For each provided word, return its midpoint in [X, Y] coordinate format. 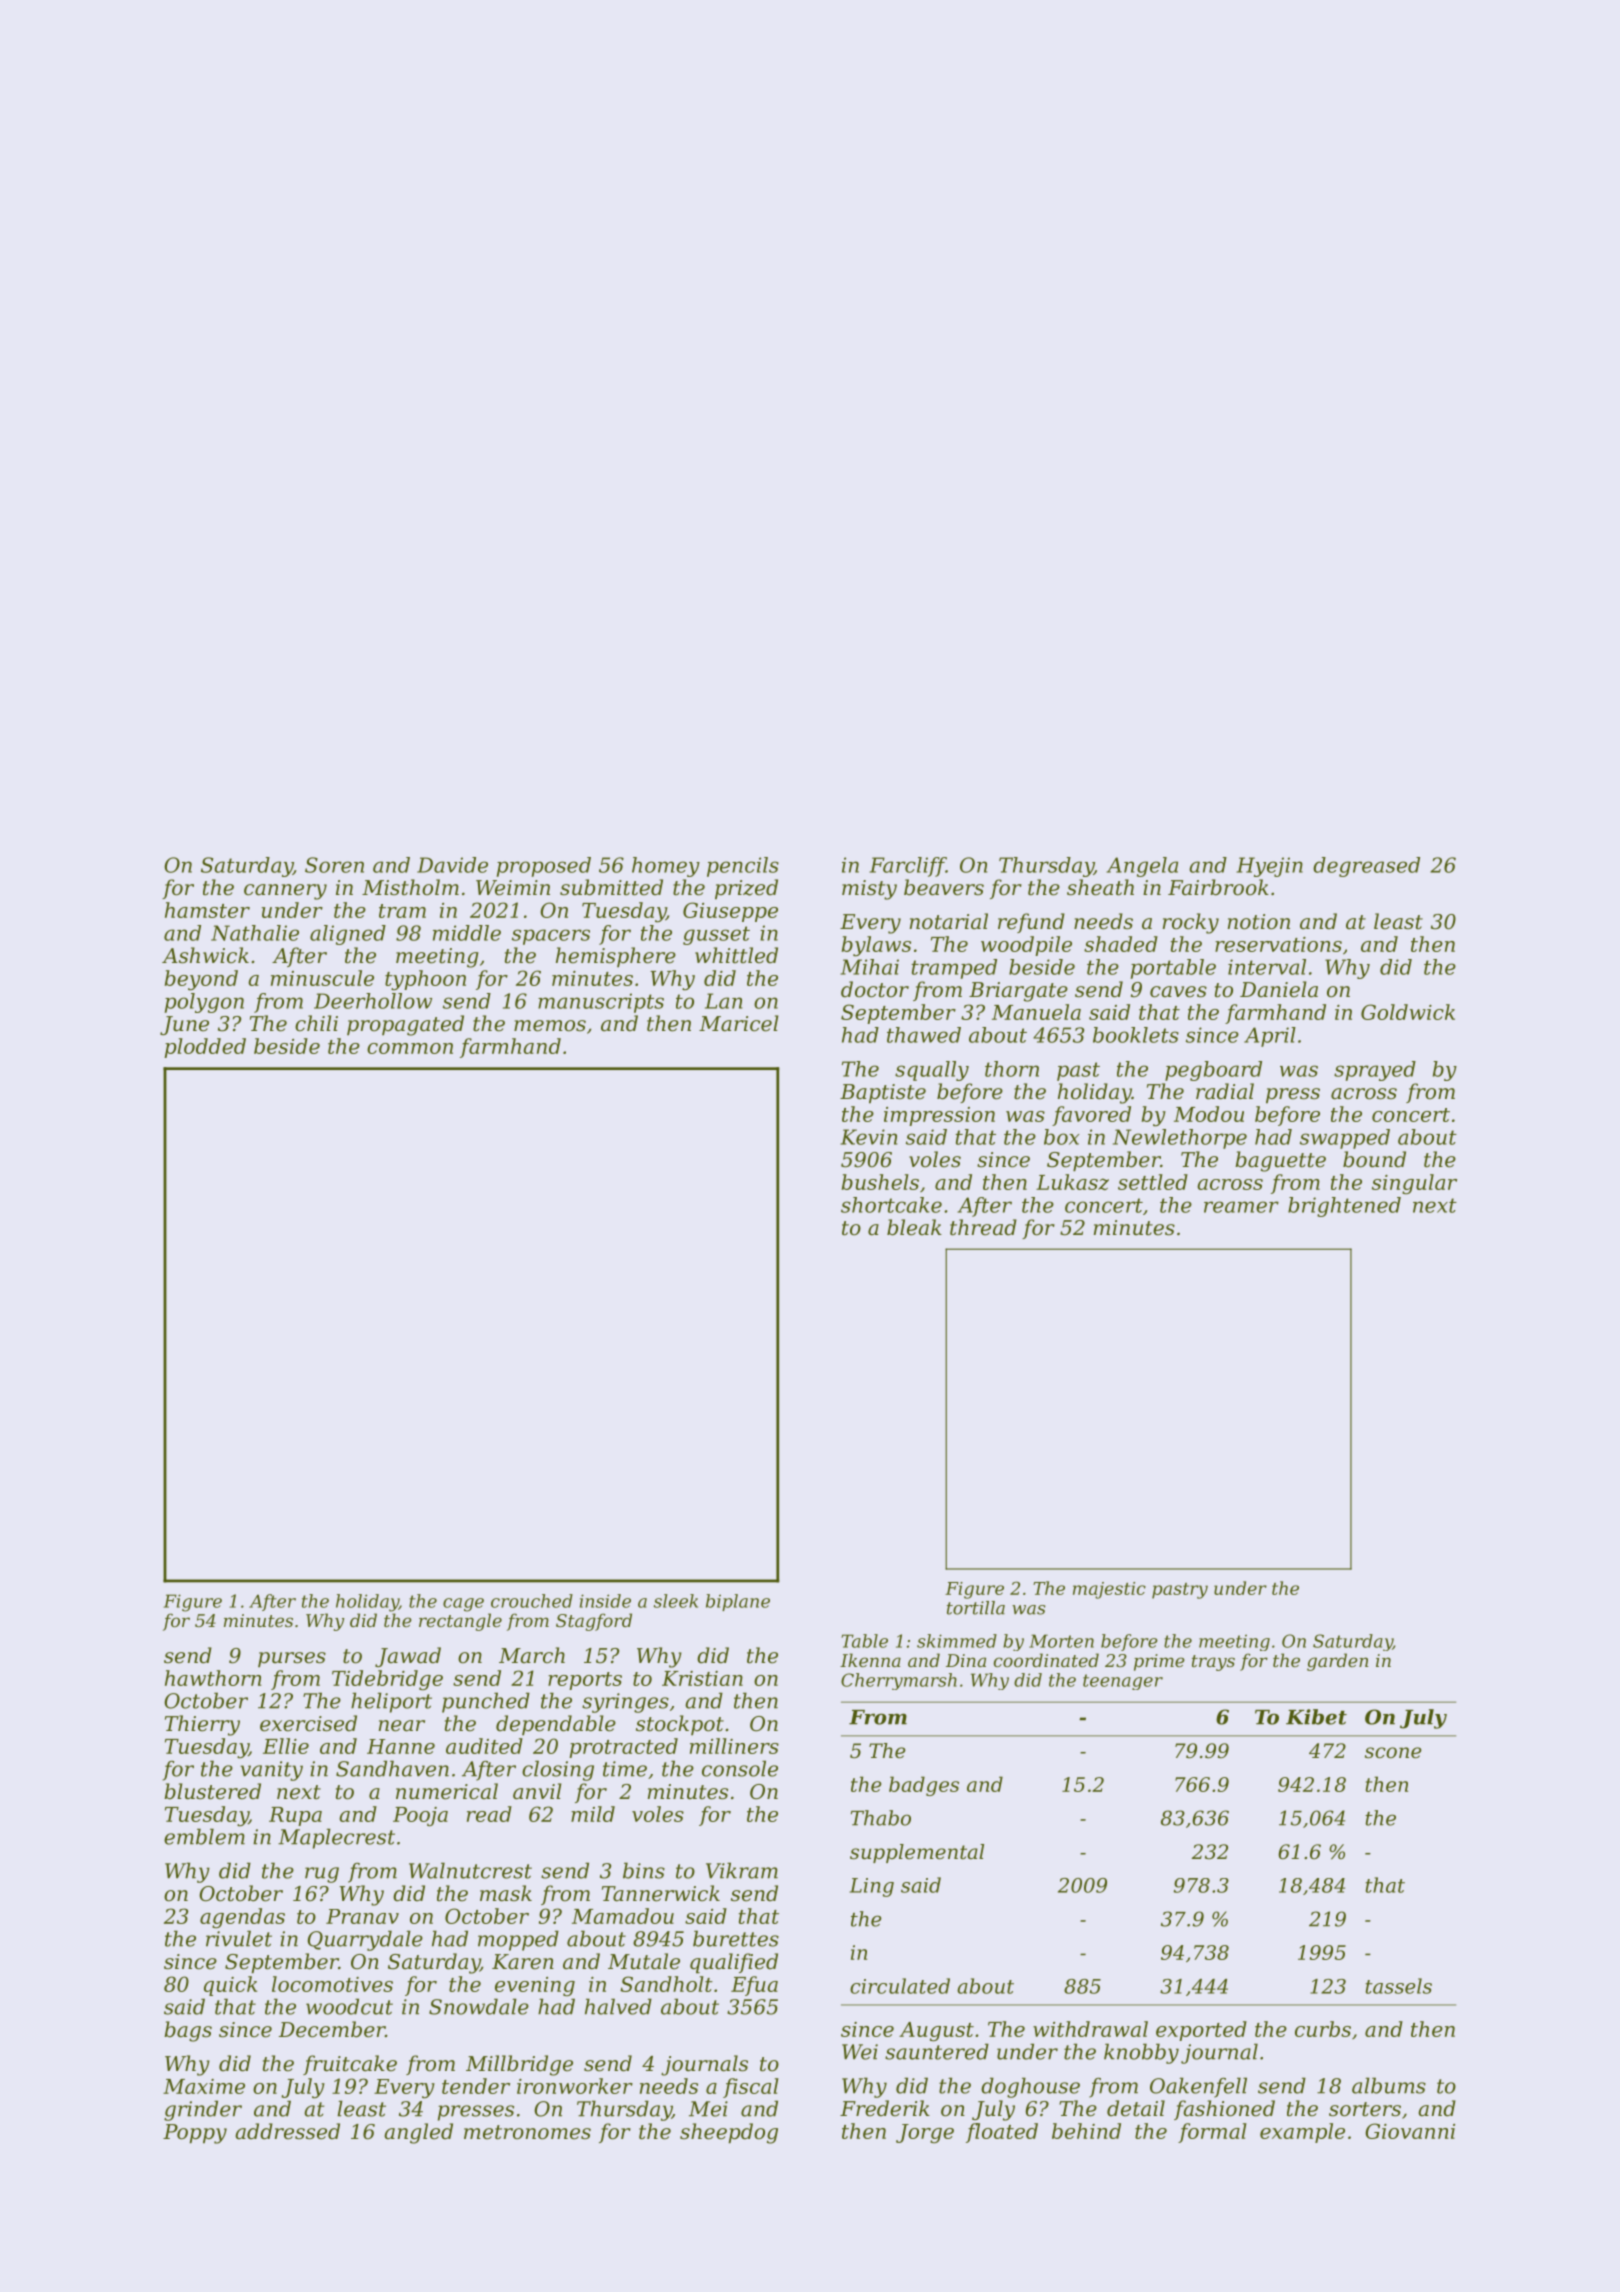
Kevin [868, 1137]
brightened [1344, 1207]
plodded [205, 1048]
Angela [1142, 867]
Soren [334, 865]
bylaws [876, 946]
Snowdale [479, 2006]
